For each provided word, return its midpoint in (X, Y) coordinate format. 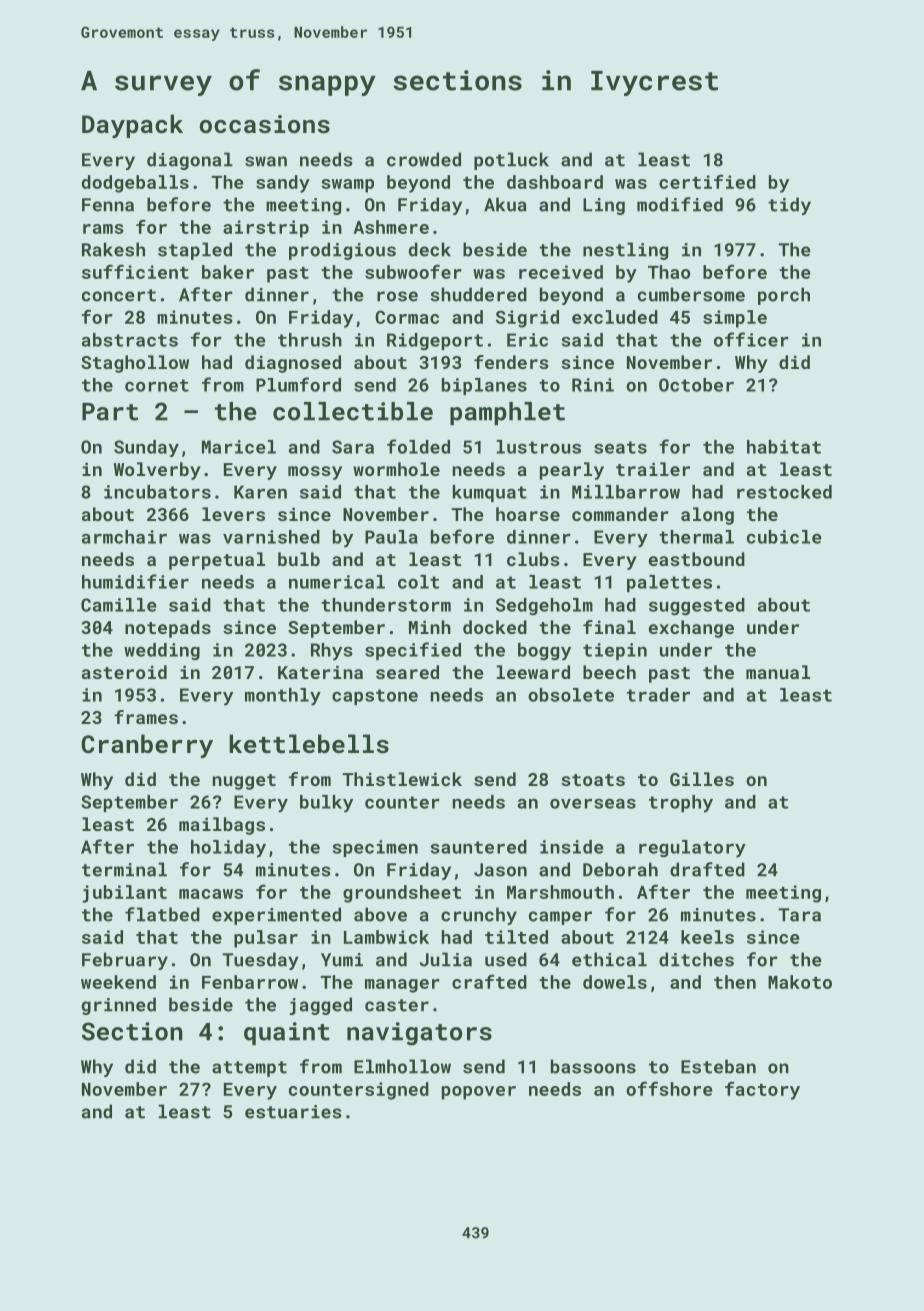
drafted (707, 869)
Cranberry (147, 746)
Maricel (239, 447)
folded (418, 446)
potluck (511, 161)
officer (751, 339)
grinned (119, 1006)
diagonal (190, 161)
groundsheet (402, 894)
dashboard (555, 182)
